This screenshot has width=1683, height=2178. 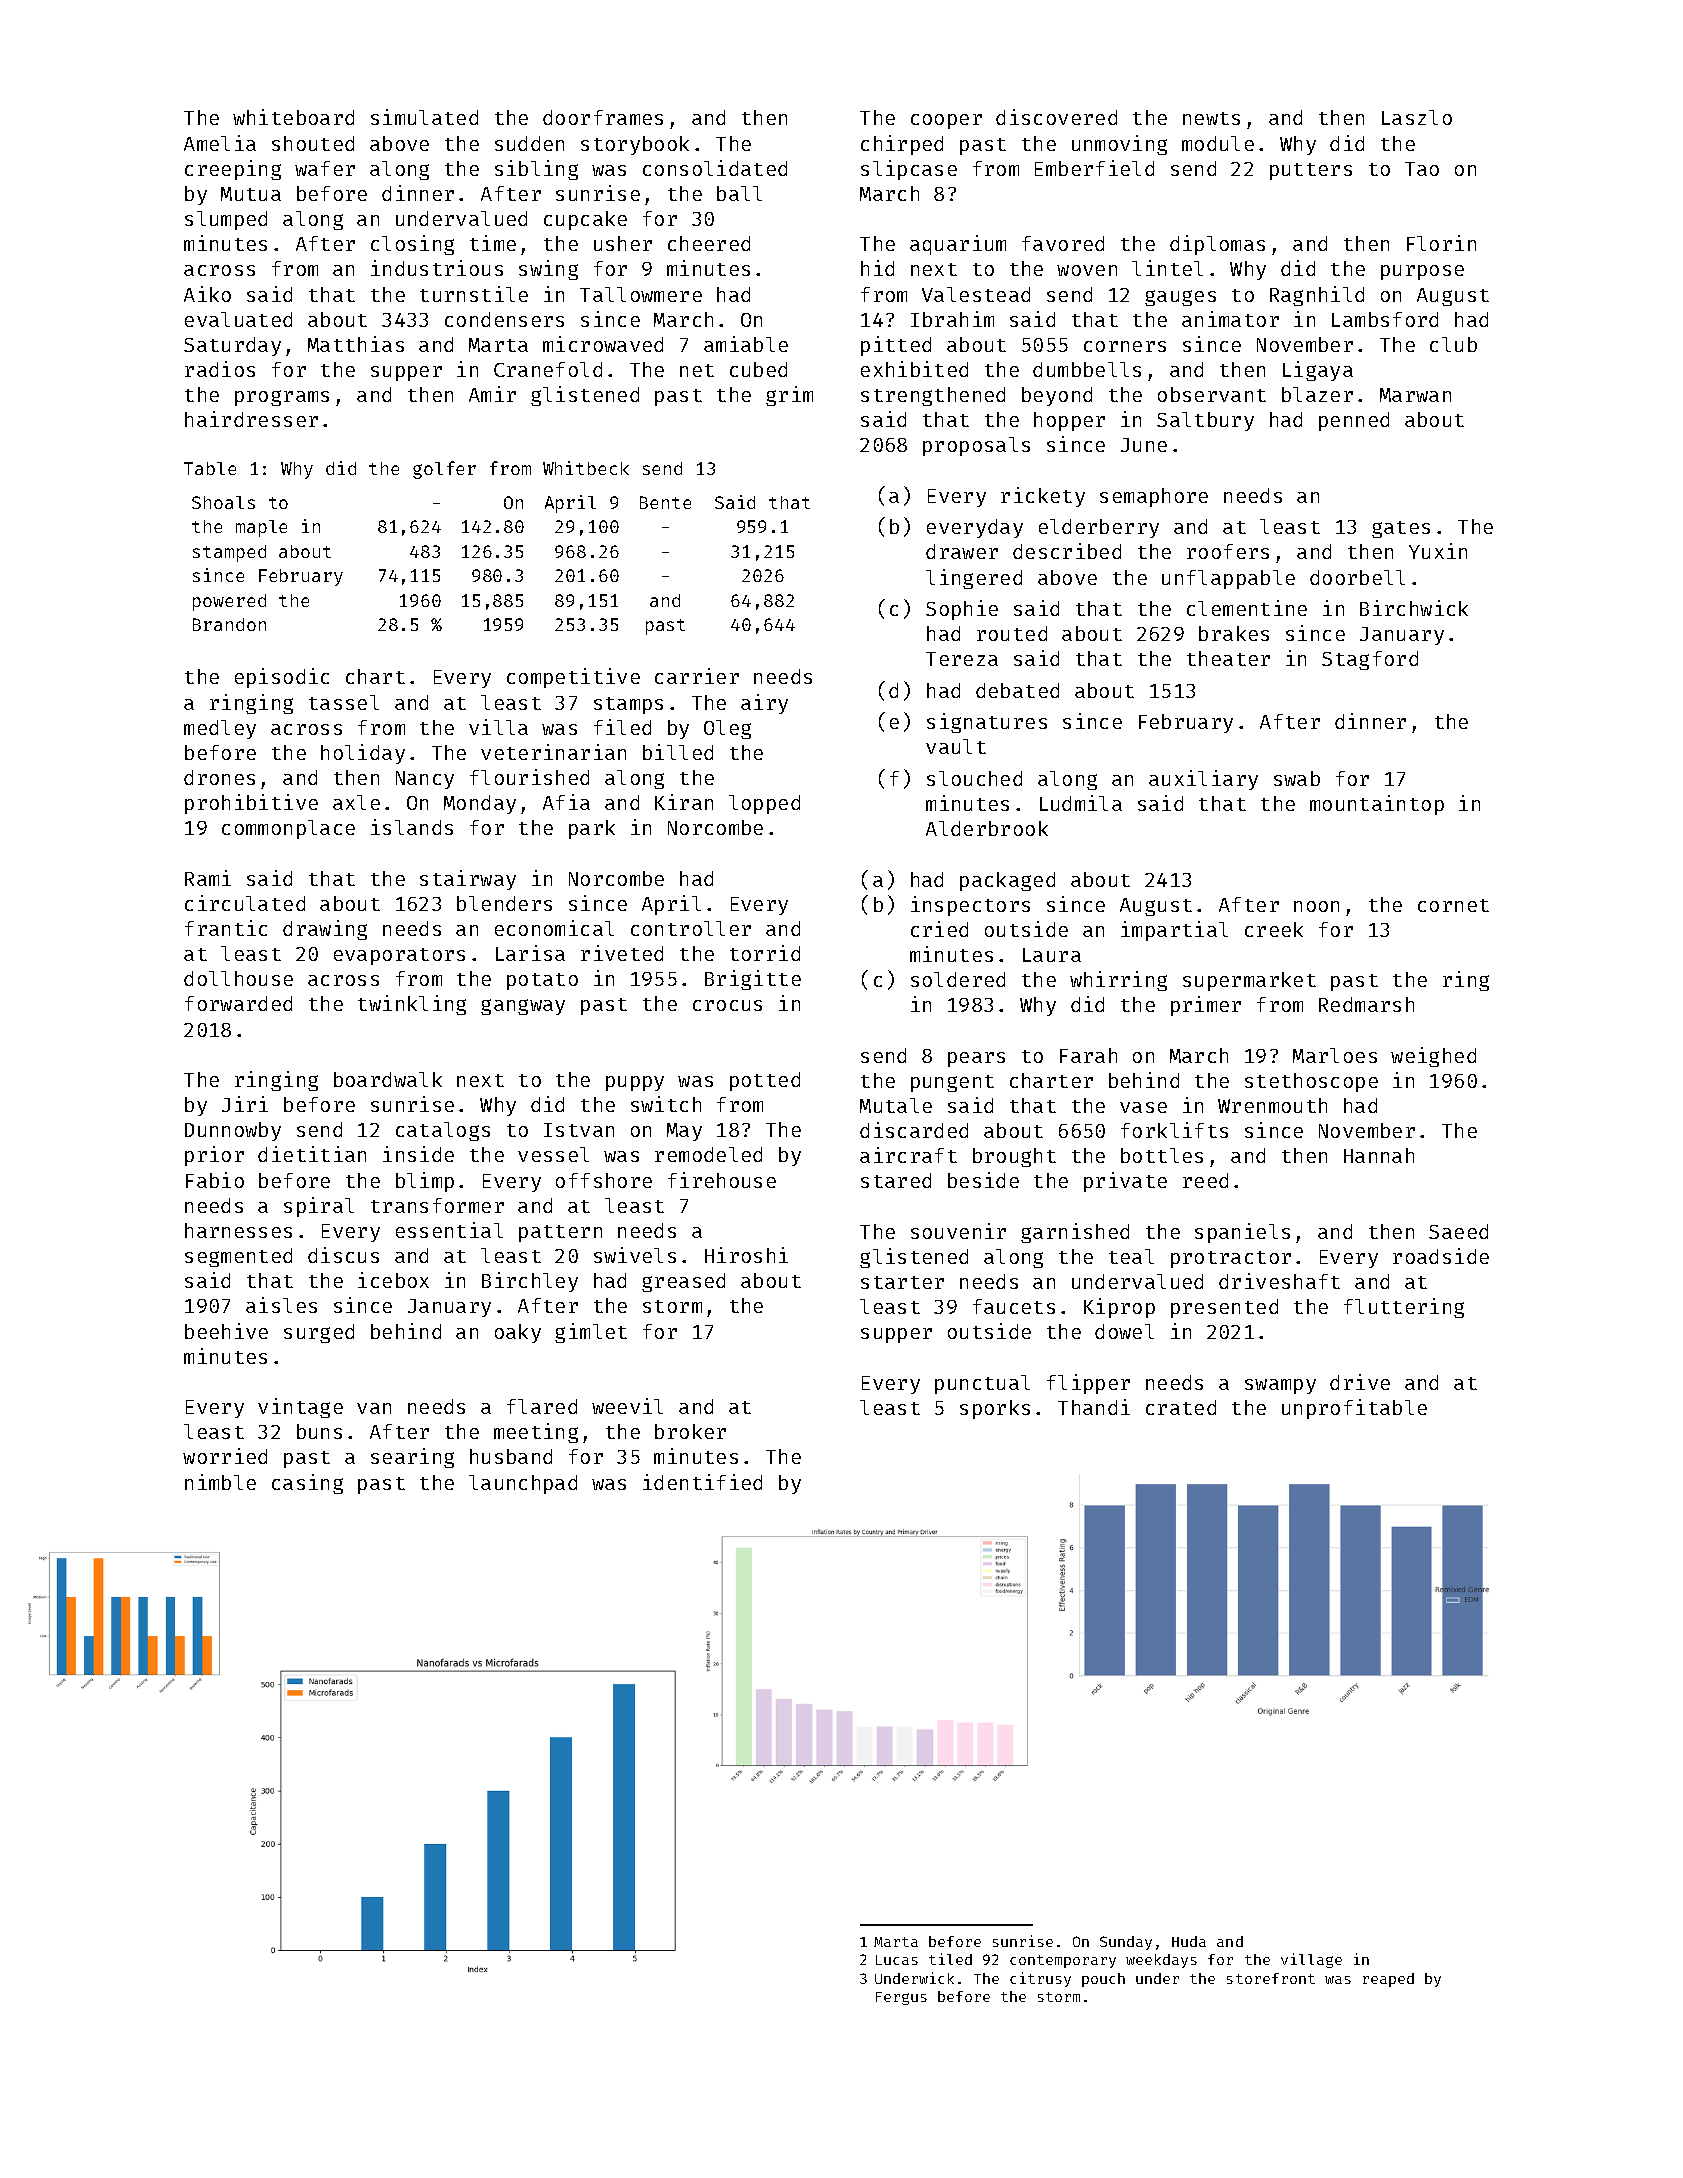 What do you see at coordinates (220, 369) in the screenshot?
I see `radios` at bounding box center [220, 369].
